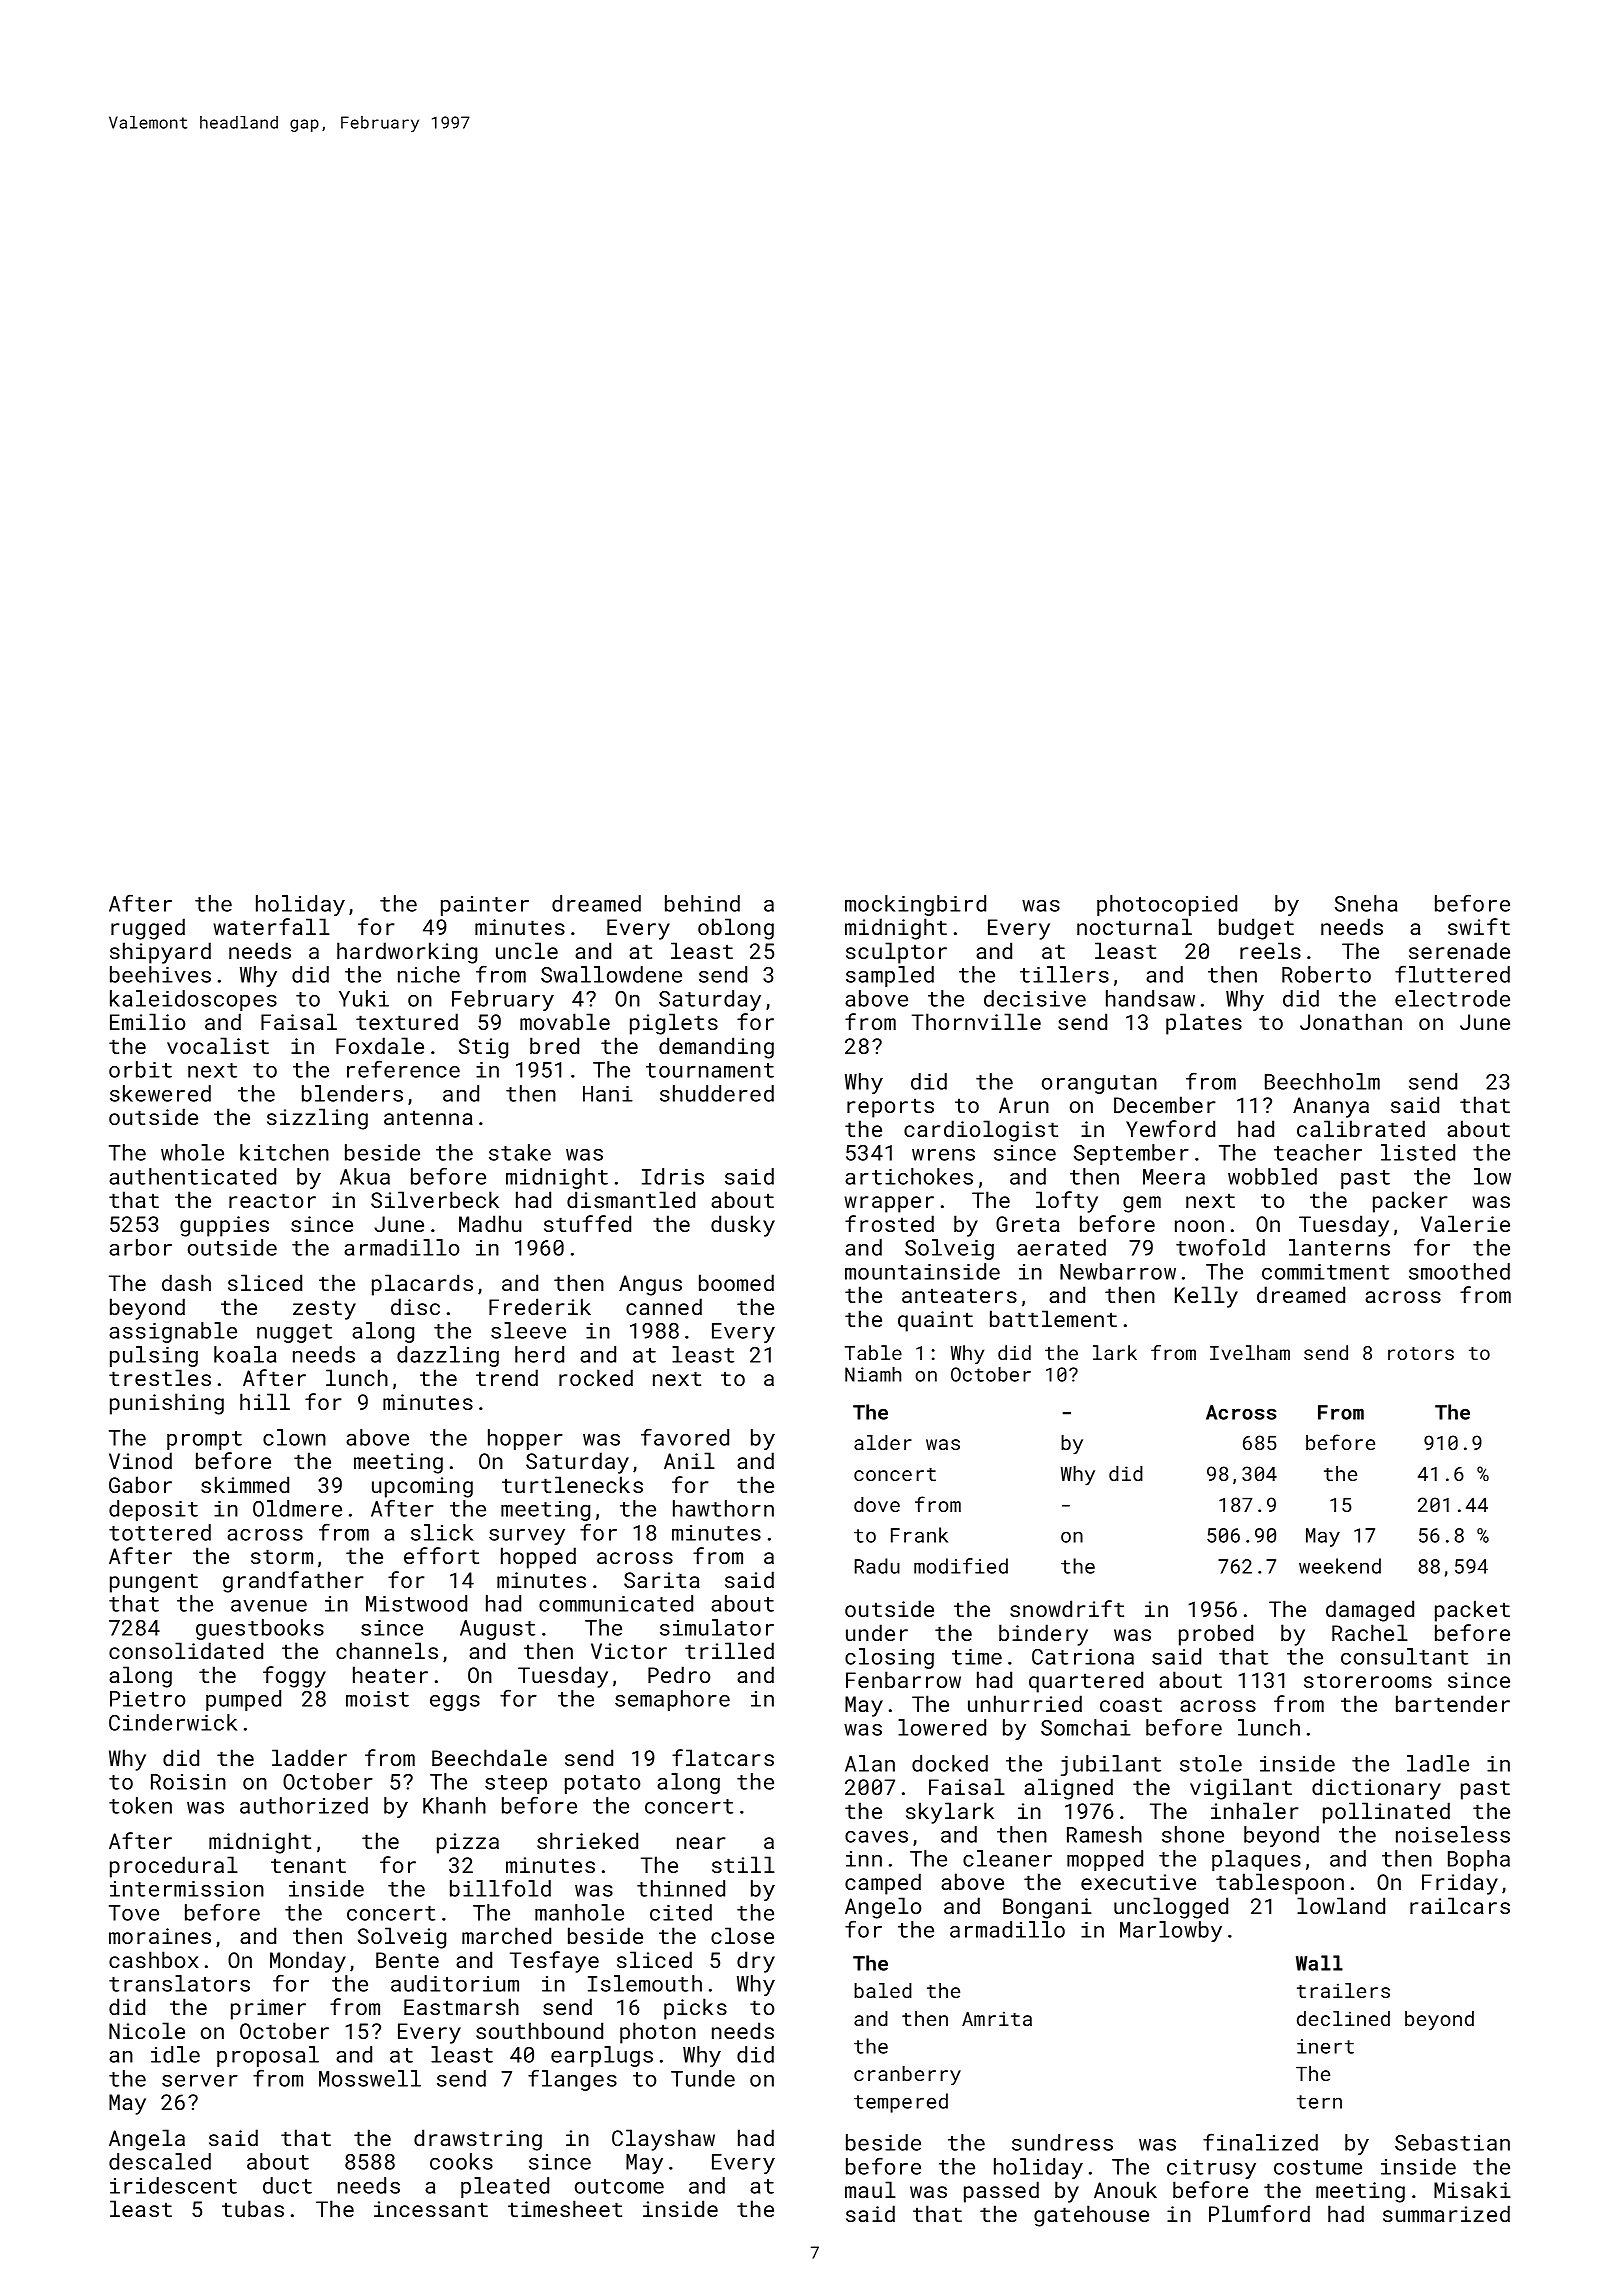 The image size is (1620, 2292). Describe the element at coordinates (1167, 905) in the screenshot. I see `photocopied` at that location.
